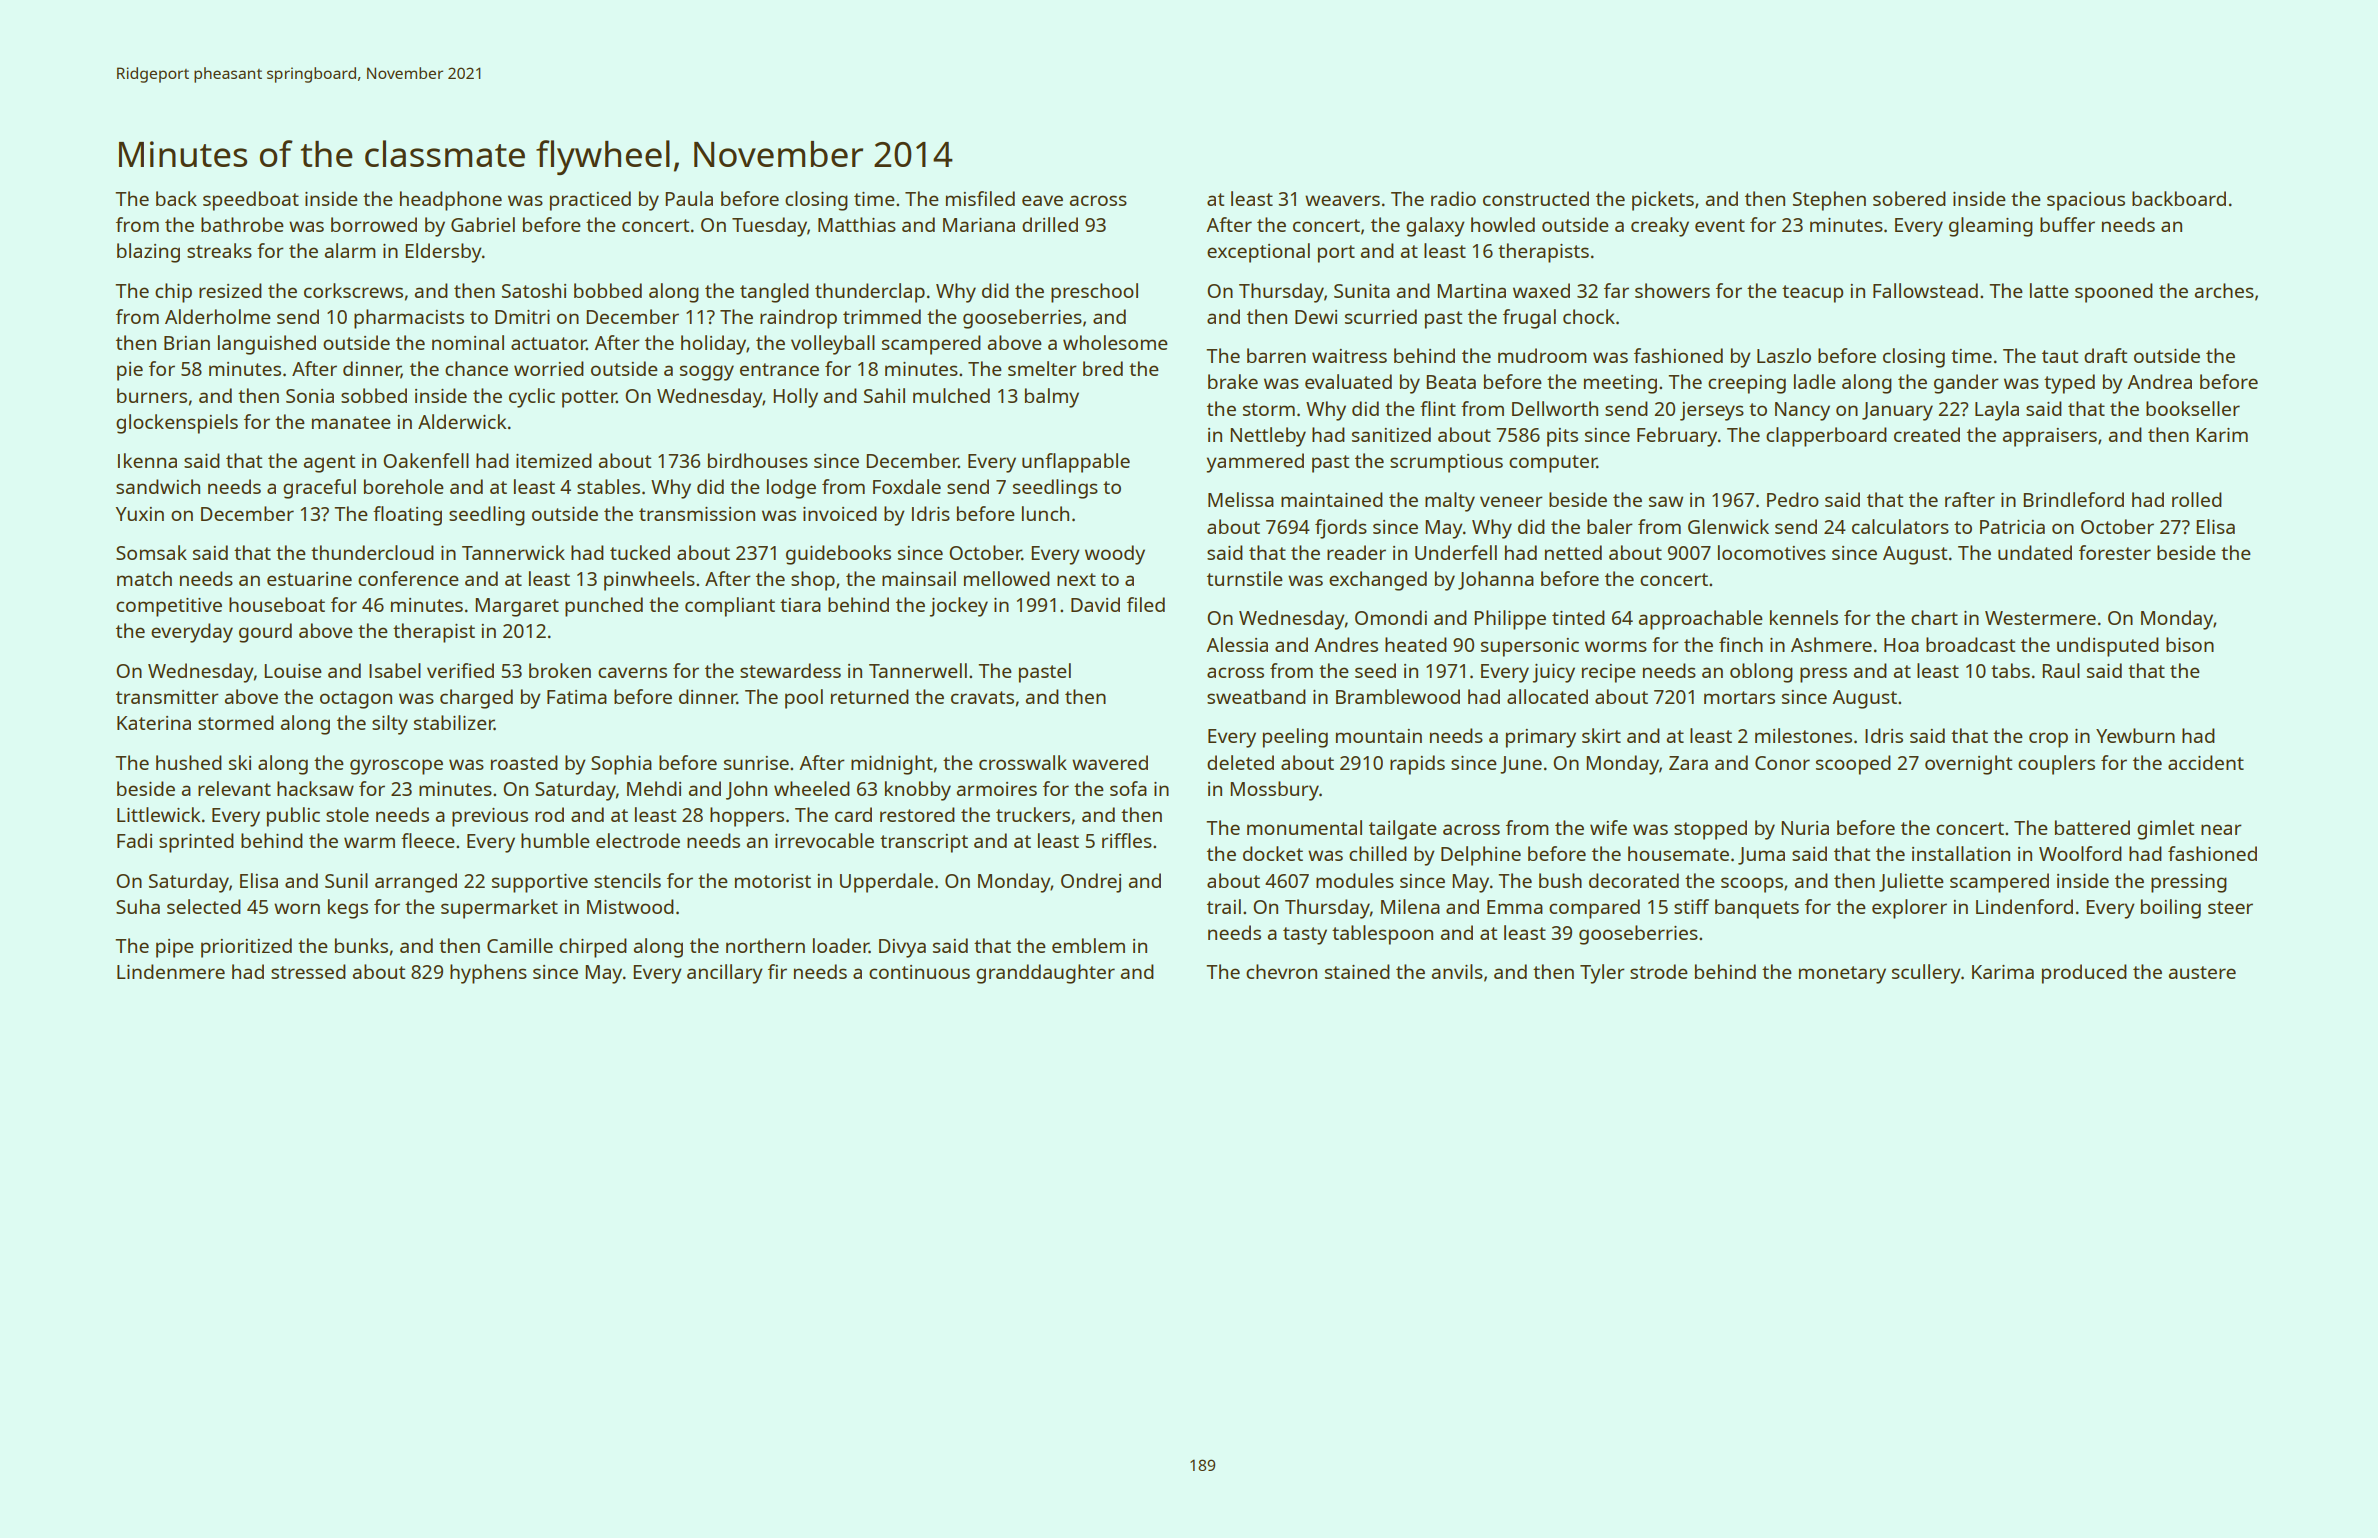 This screenshot has height=1538, width=2378. Describe the element at coordinates (2193, 408) in the screenshot. I see `bookseller` at that location.
